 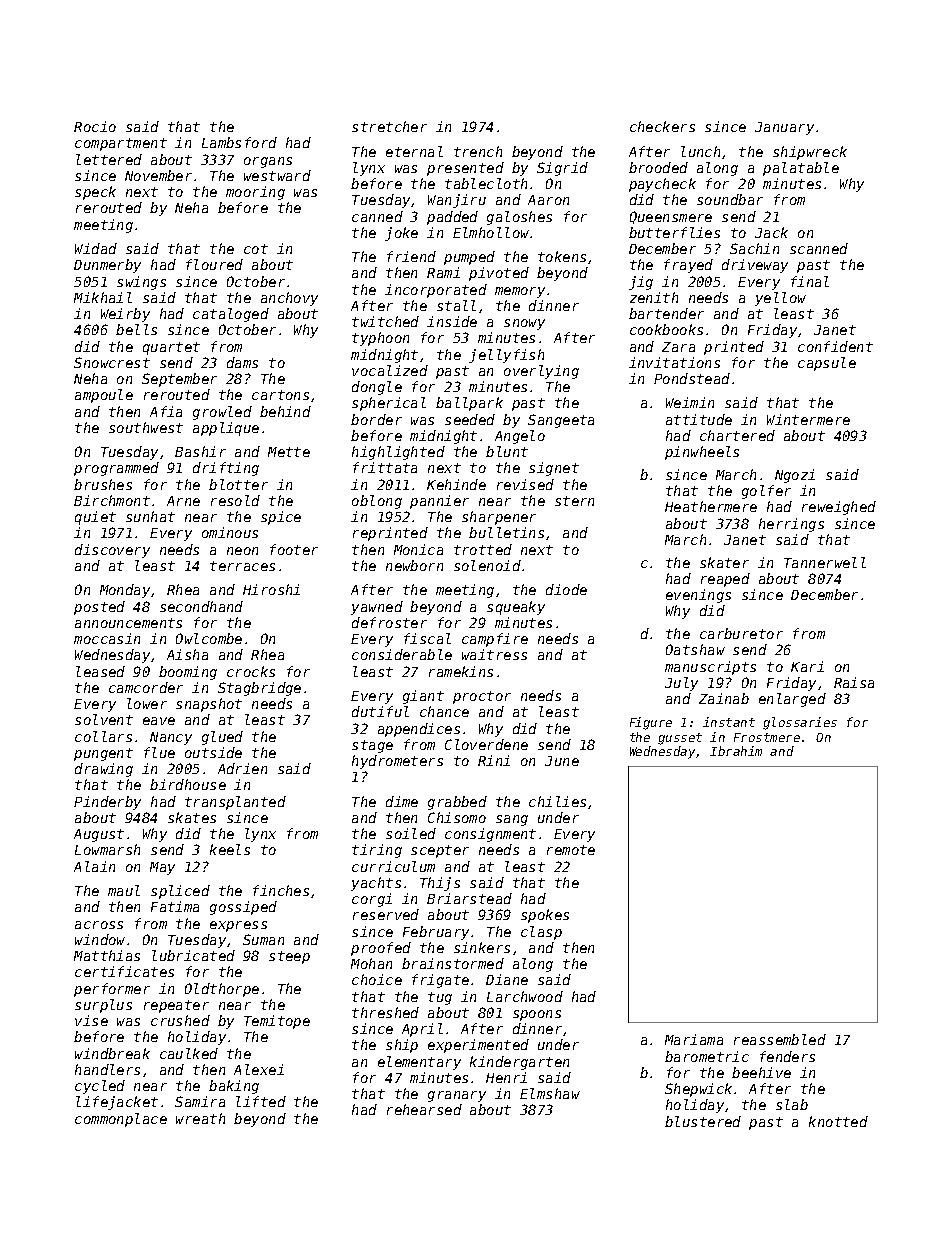 I want to click on capsule, so click(x=827, y=364).
